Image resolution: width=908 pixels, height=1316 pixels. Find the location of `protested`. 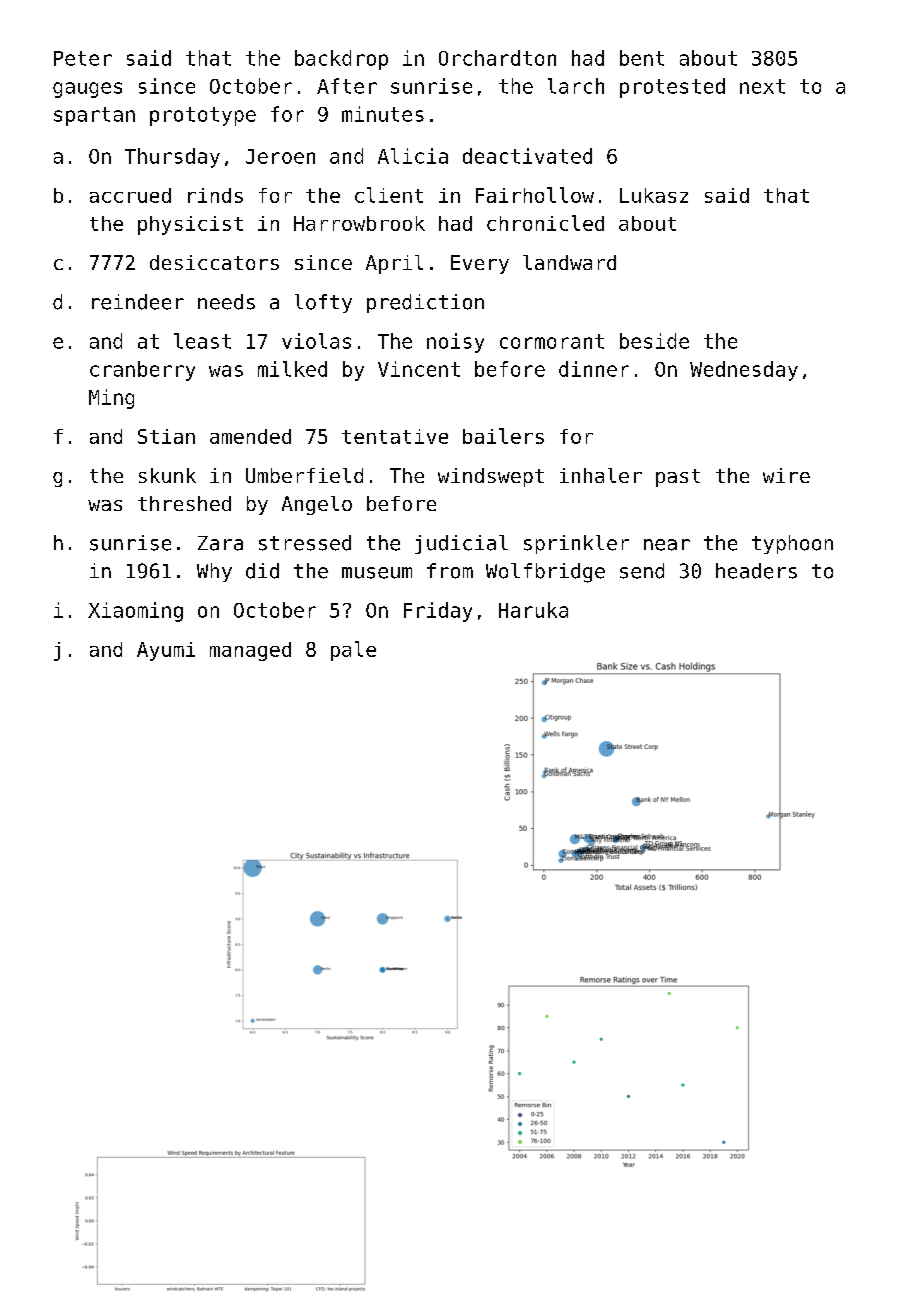

protested is located at coordinates (672, 88).
